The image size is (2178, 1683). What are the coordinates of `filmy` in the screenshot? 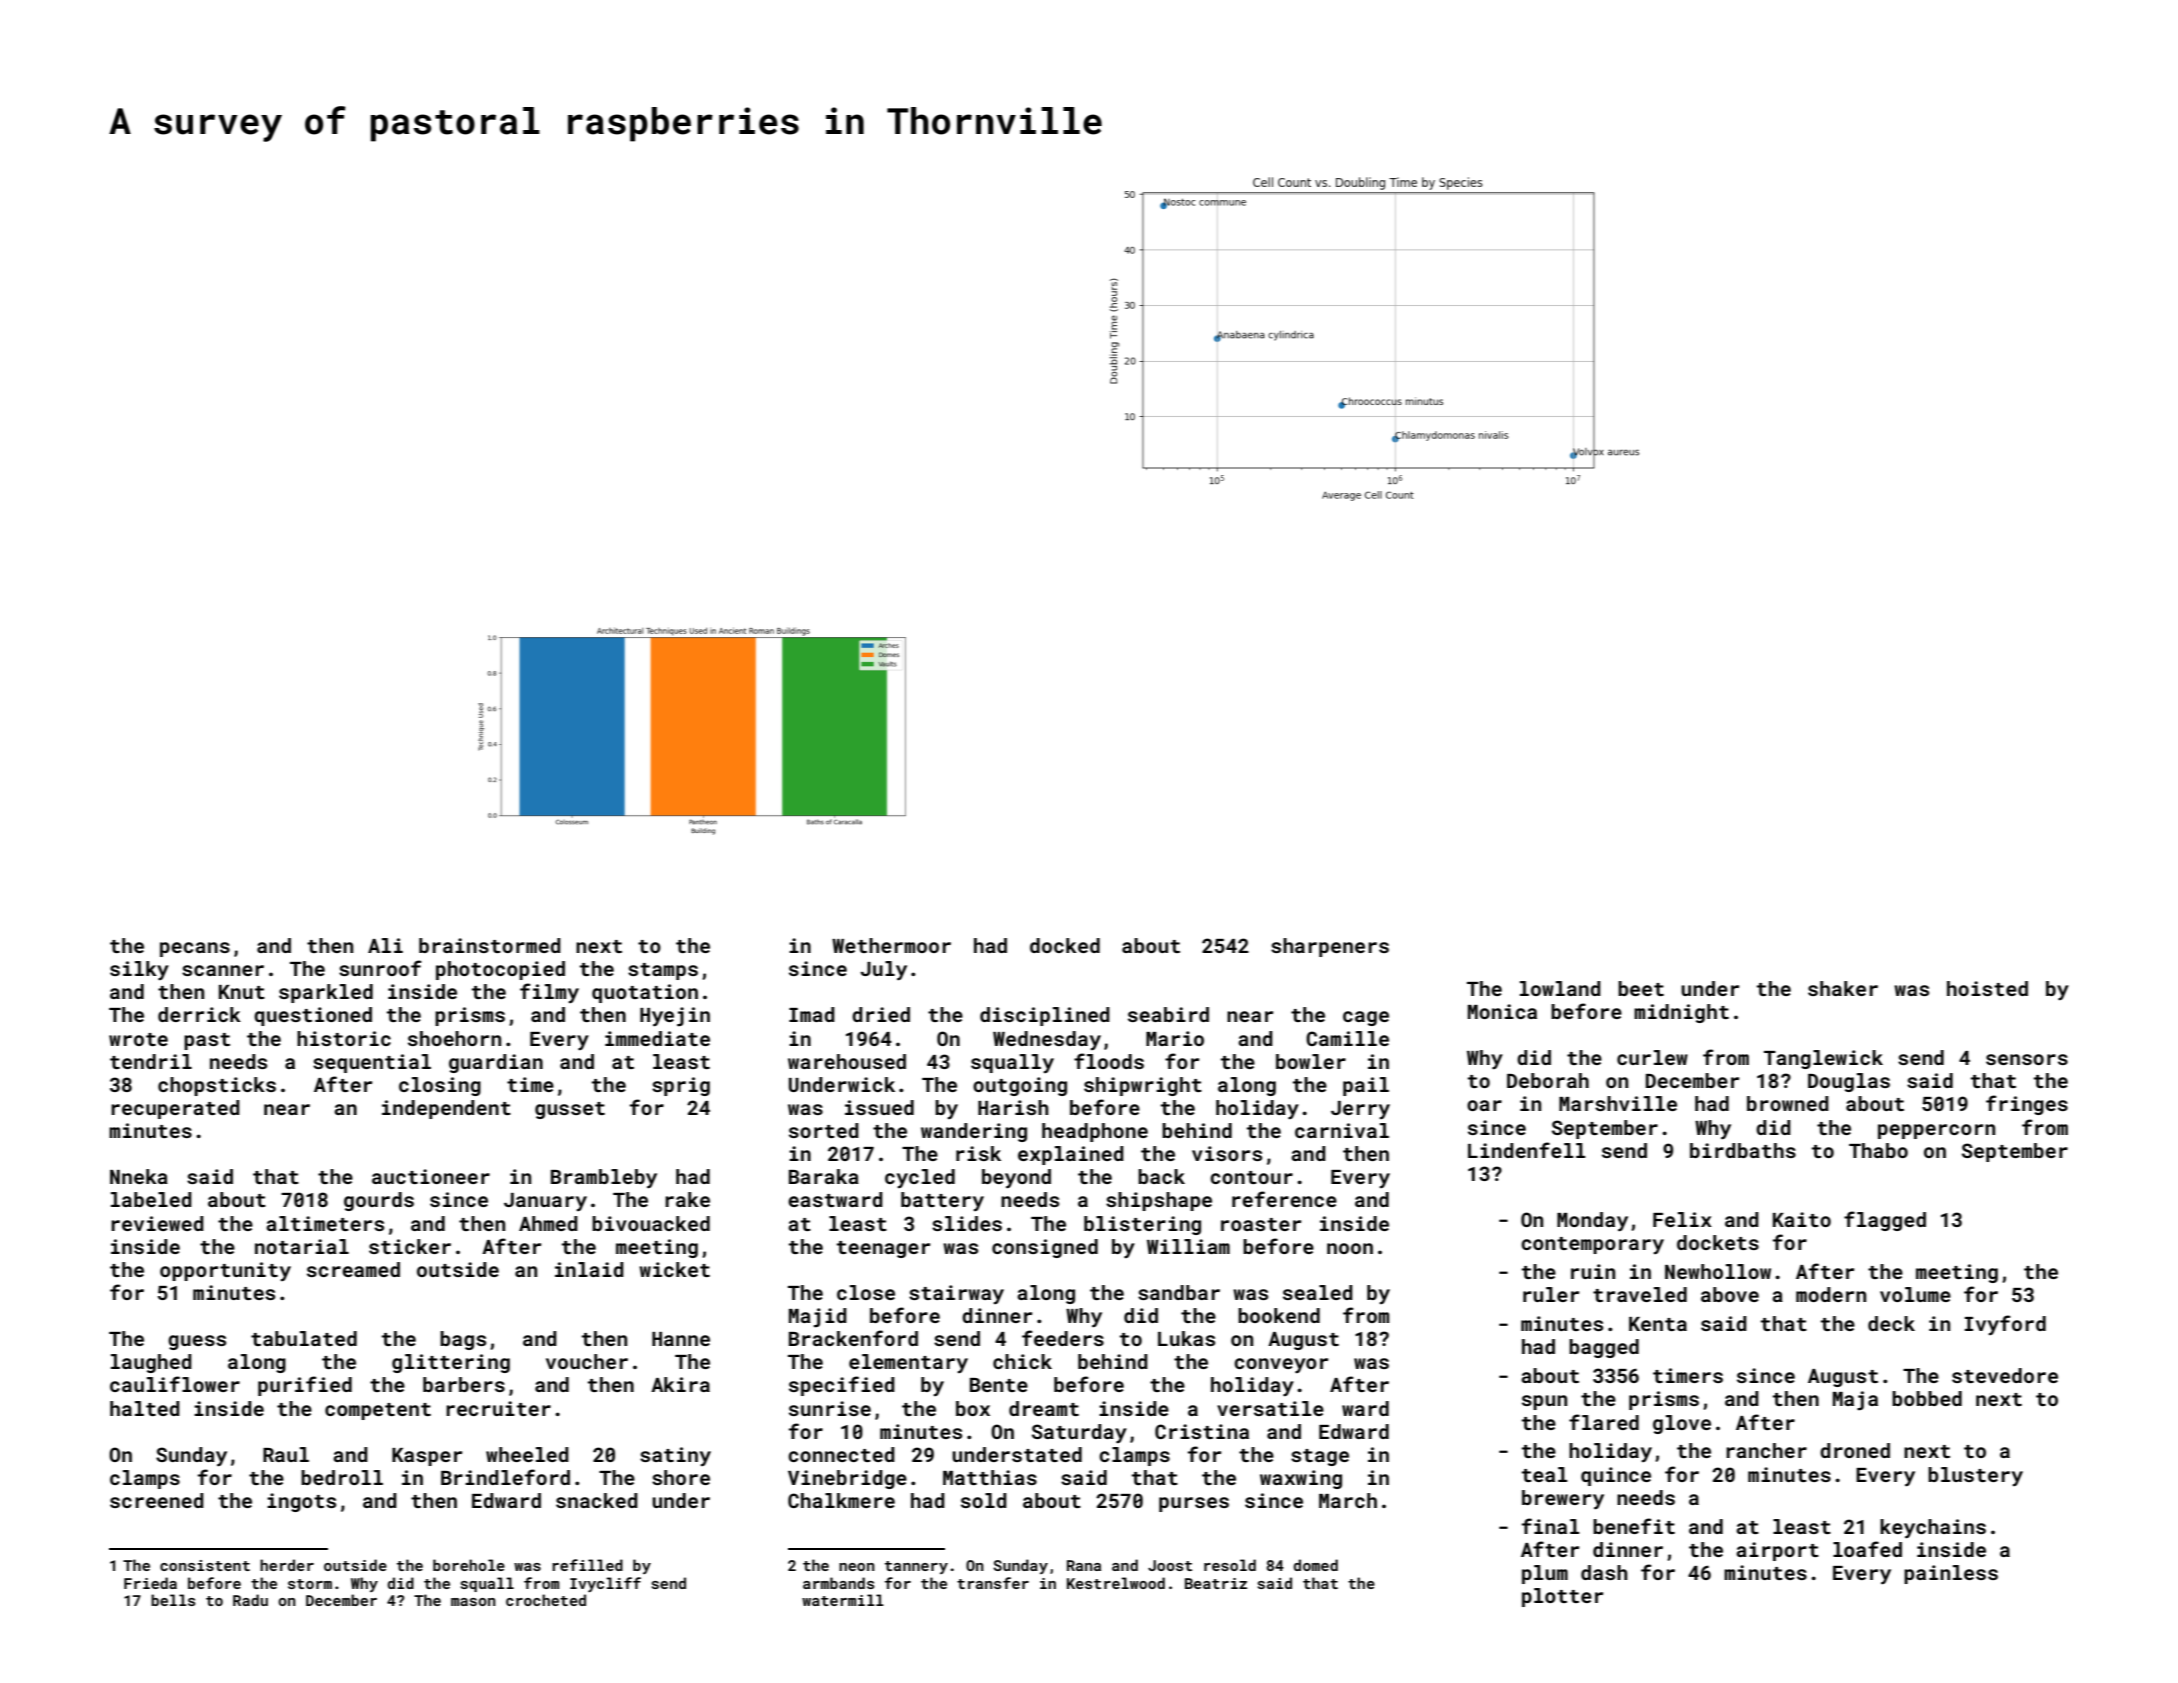 It's located at (549, 993).
